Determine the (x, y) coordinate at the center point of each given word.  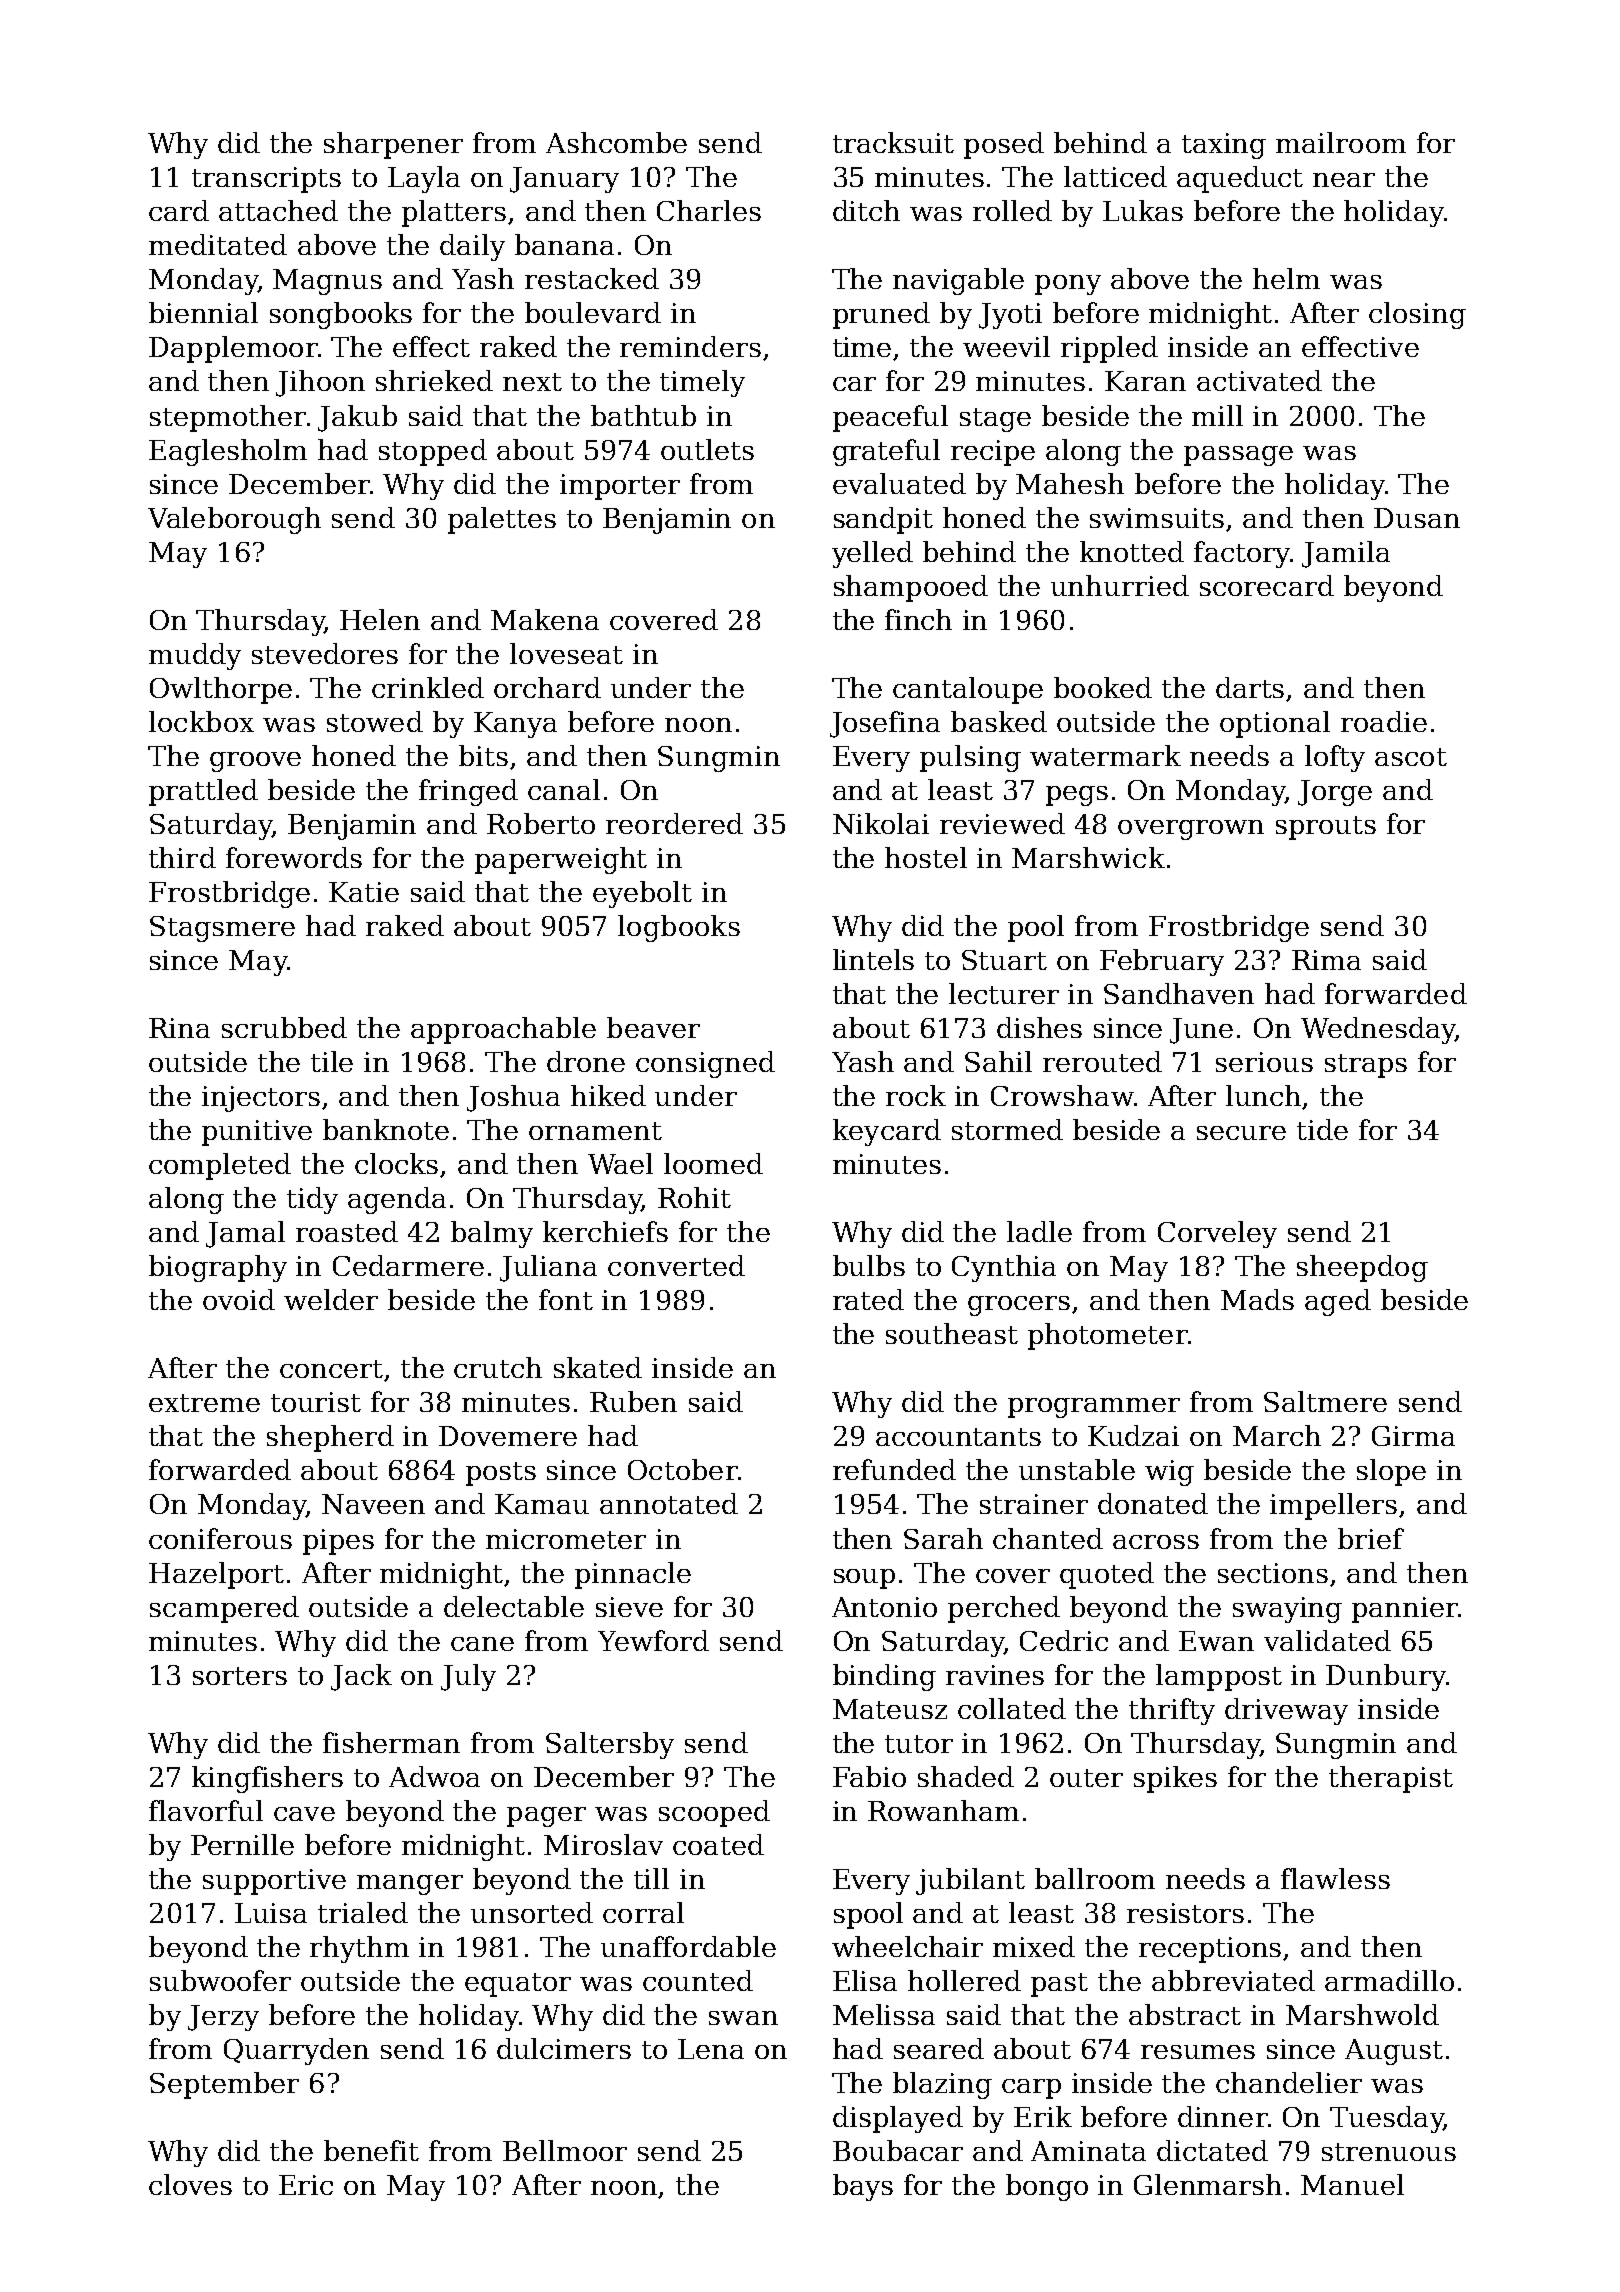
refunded (894, 1469)
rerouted (1102, 1061)
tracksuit (893, 142)
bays (863, 2187)
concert (331, 1369)
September (224, 2085)
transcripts (266, 180)
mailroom (1341, 142)
